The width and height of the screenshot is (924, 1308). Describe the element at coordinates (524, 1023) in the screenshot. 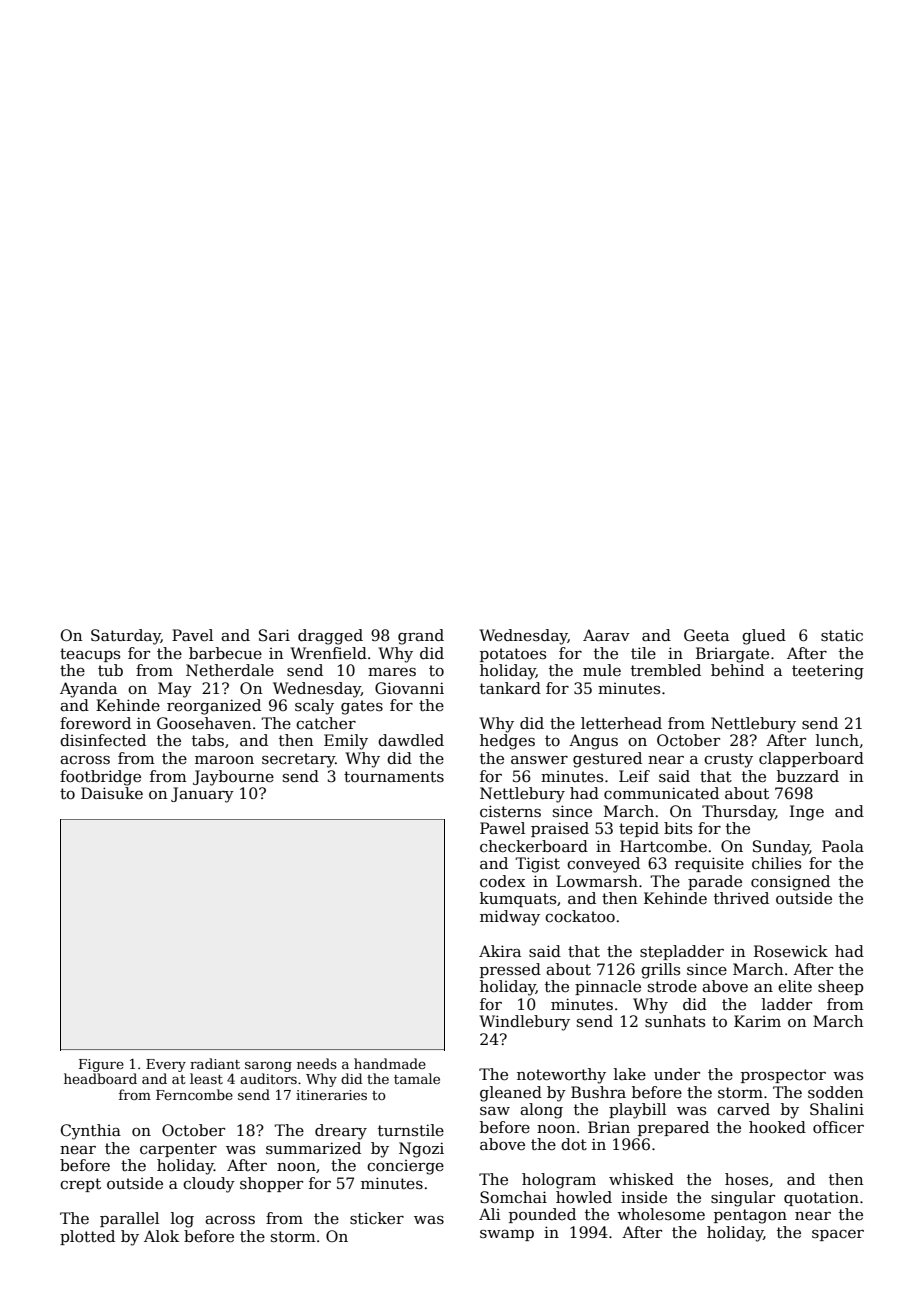

I see `Windlebury` at that location.
